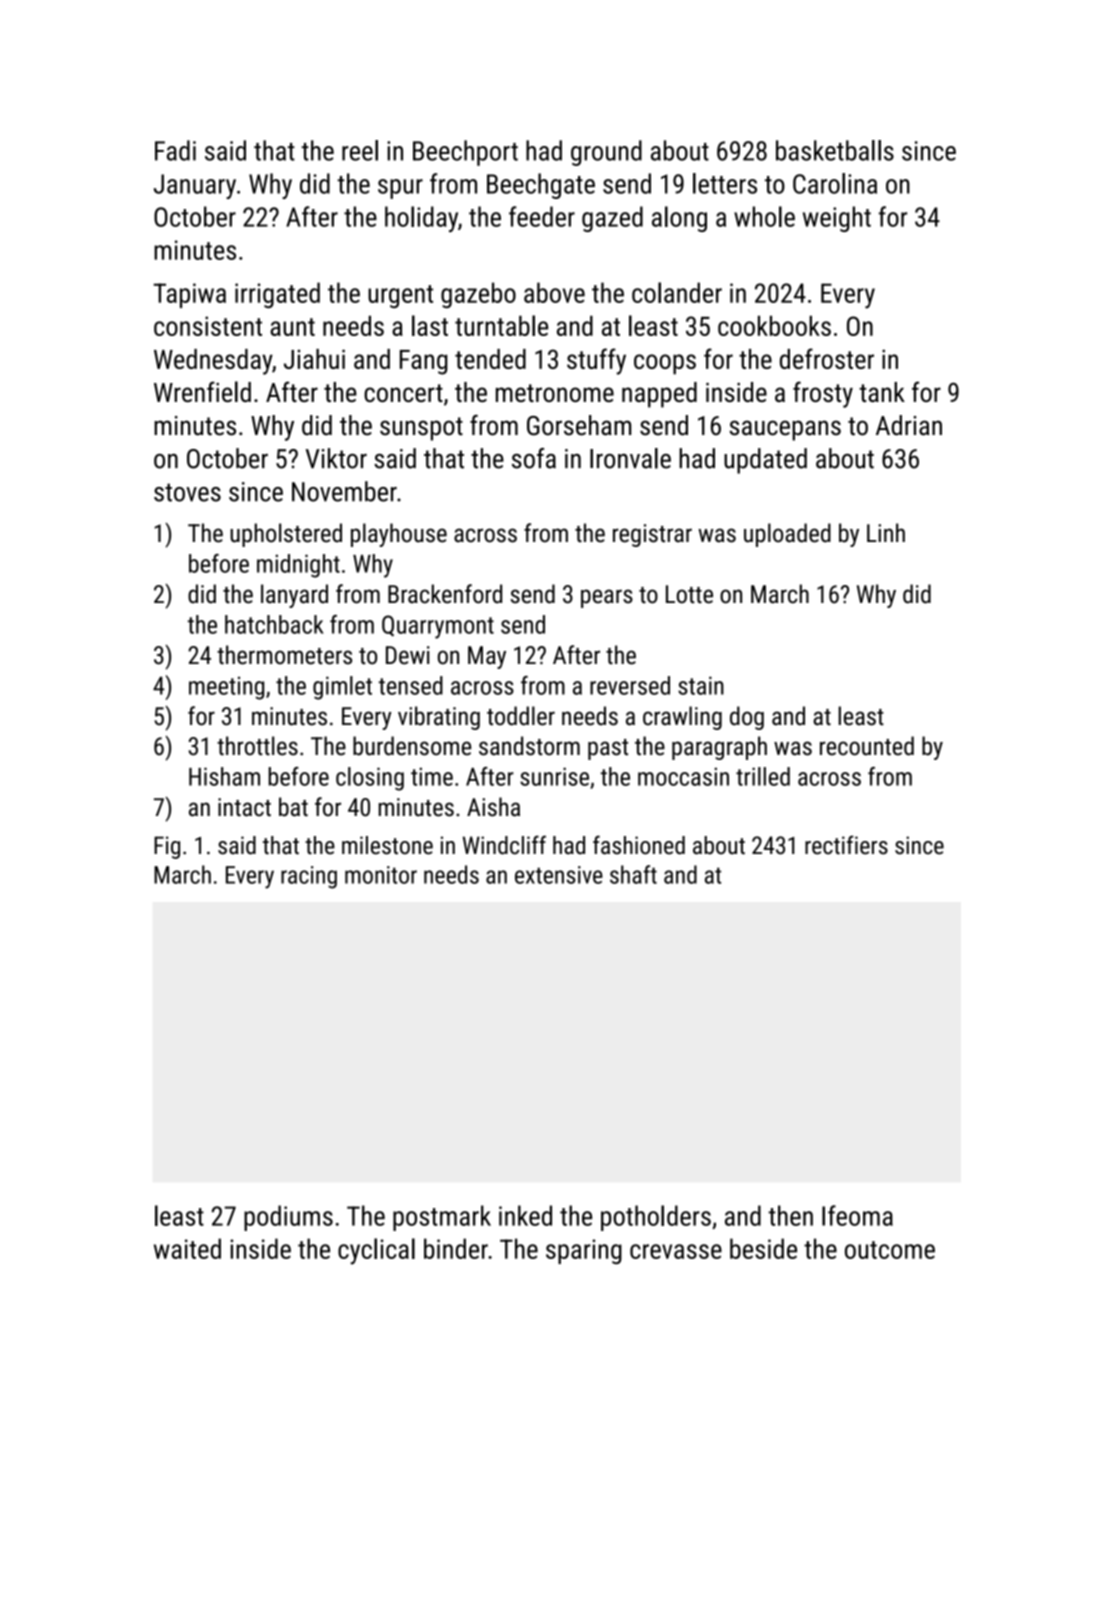  What do you see at coordinates (606, 153) in the image?
I see `ground` at bounding box center [606, 153].
